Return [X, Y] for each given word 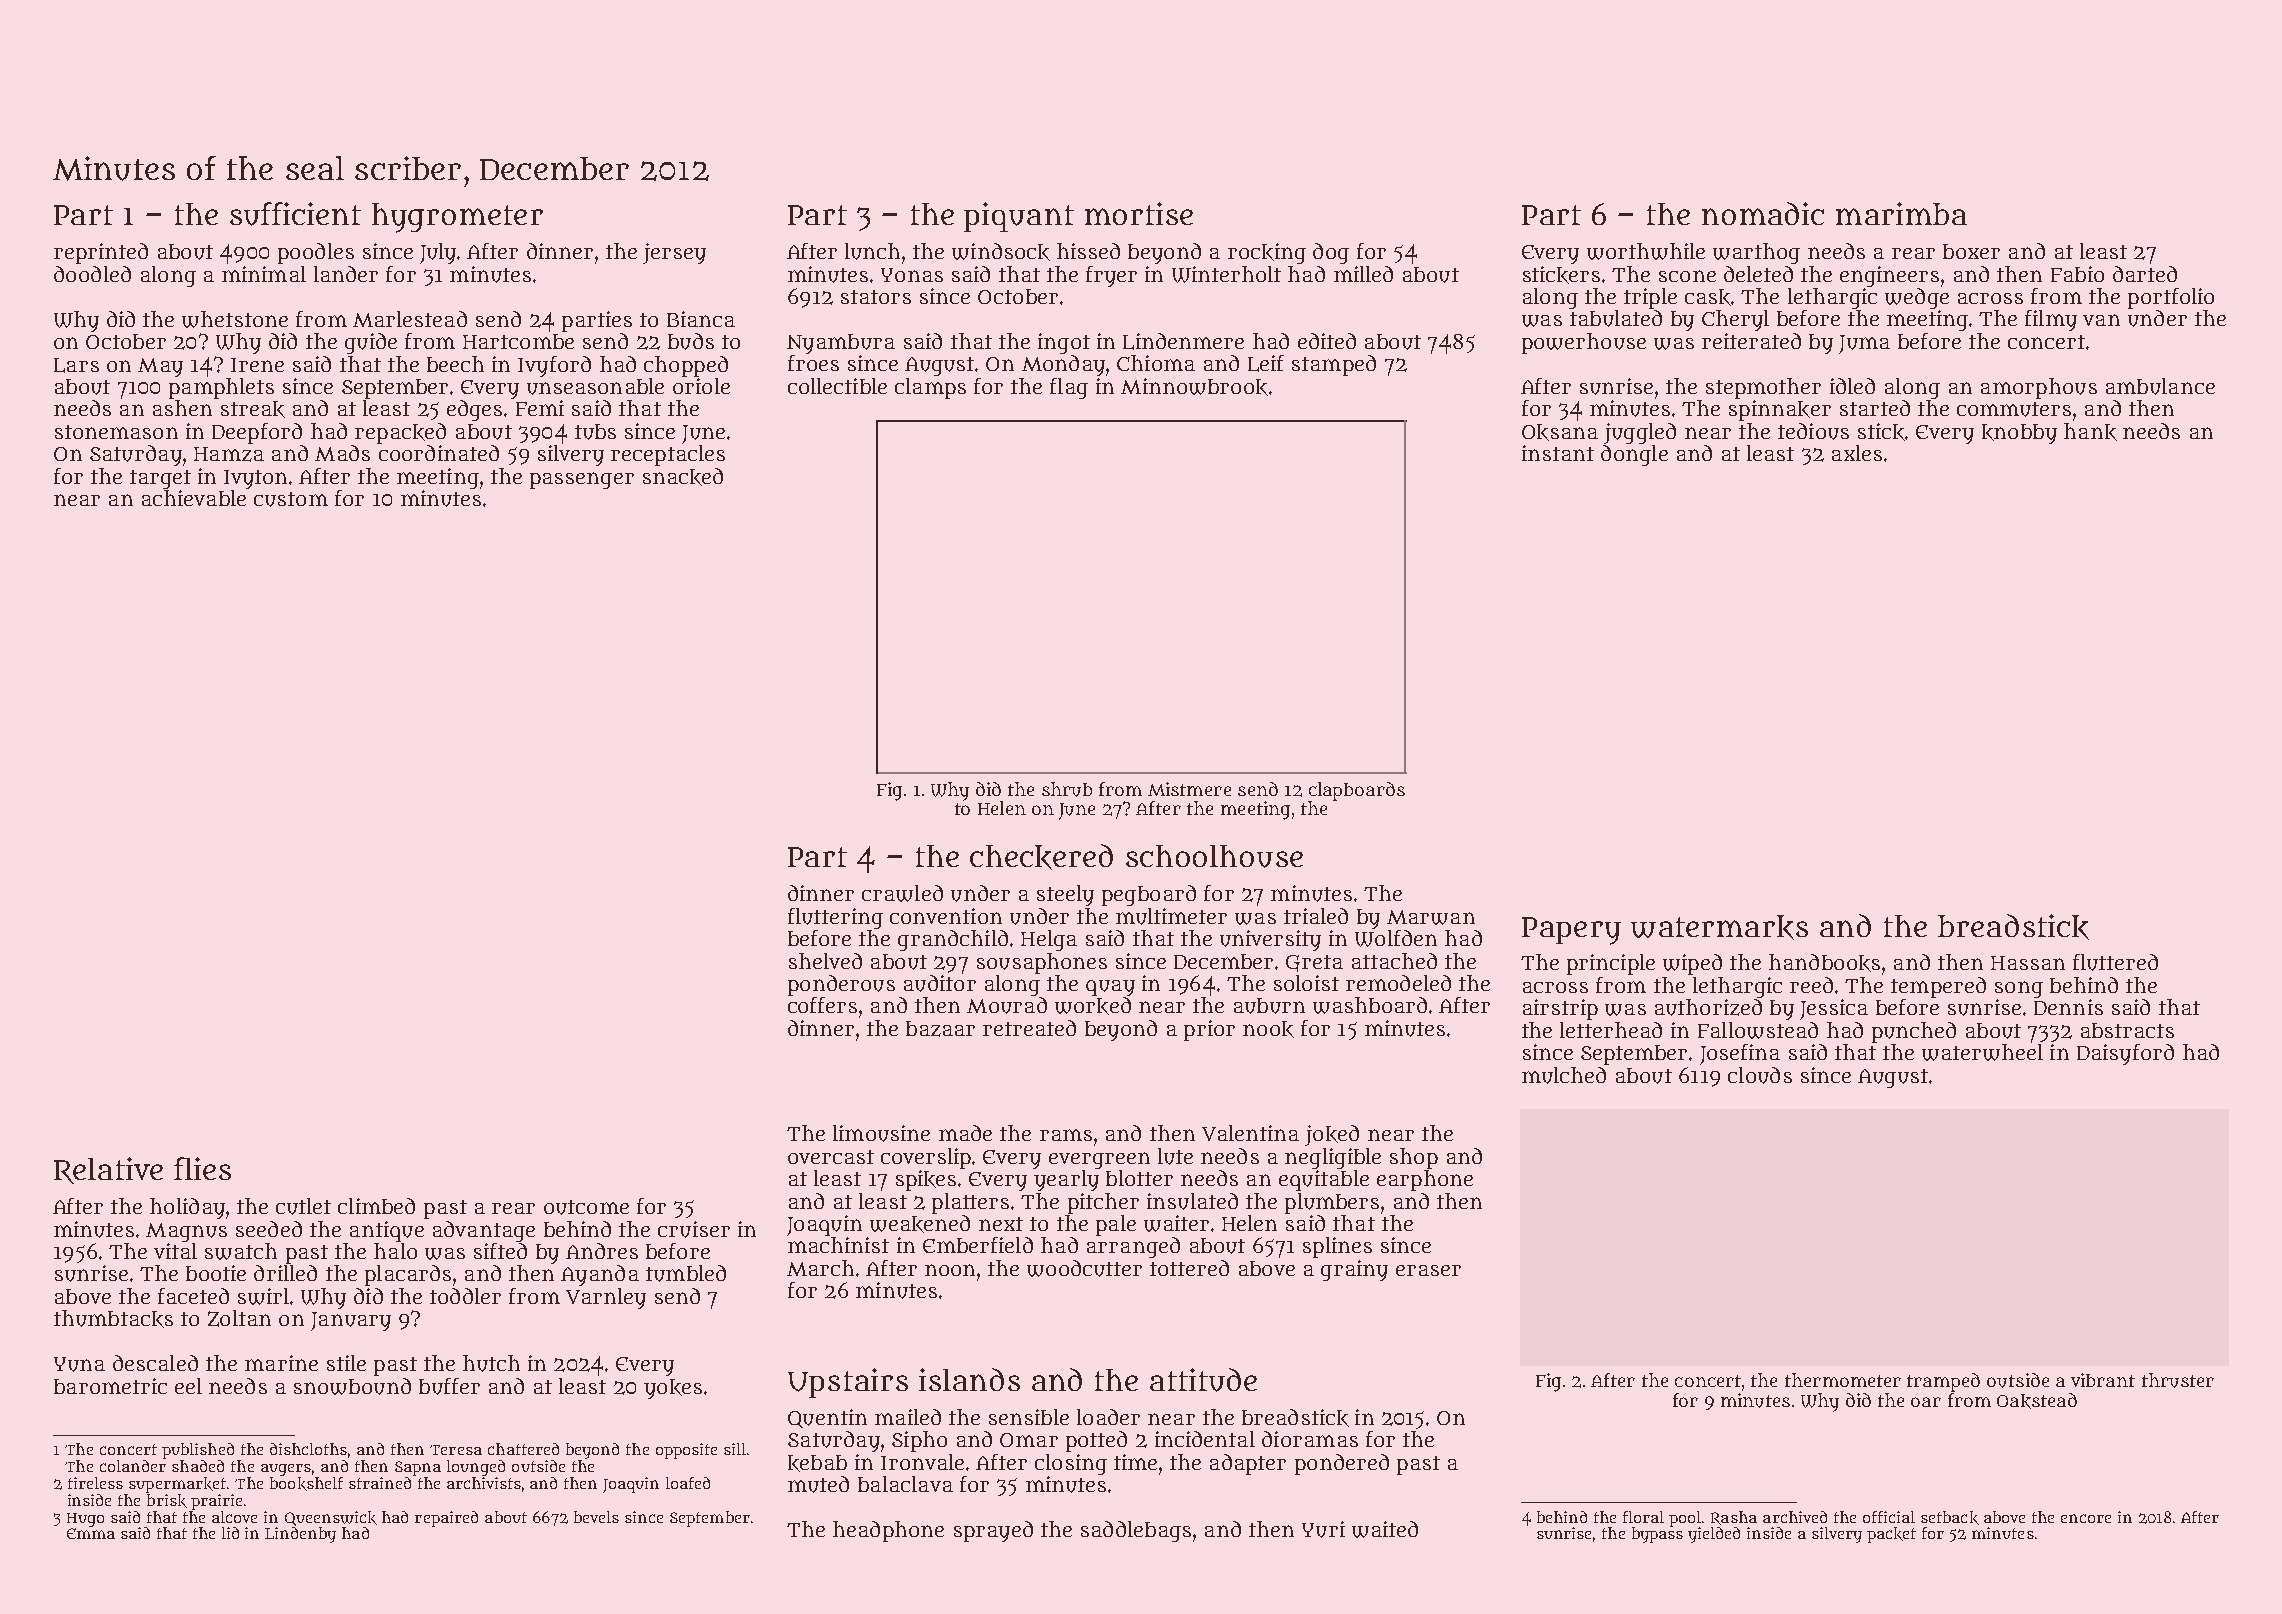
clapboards [1357, 791]
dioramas [1310, 1439]
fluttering [835, 918]
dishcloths [308, 1449]
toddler [465, 1296]
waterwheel [1982, 1052]
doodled [92, 274]
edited [1327, 341]
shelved [825, 961]
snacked [683, 477]
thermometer [1843, 1380]
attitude [1203, 1380]
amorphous [2039, 388]
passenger [582, 480]
